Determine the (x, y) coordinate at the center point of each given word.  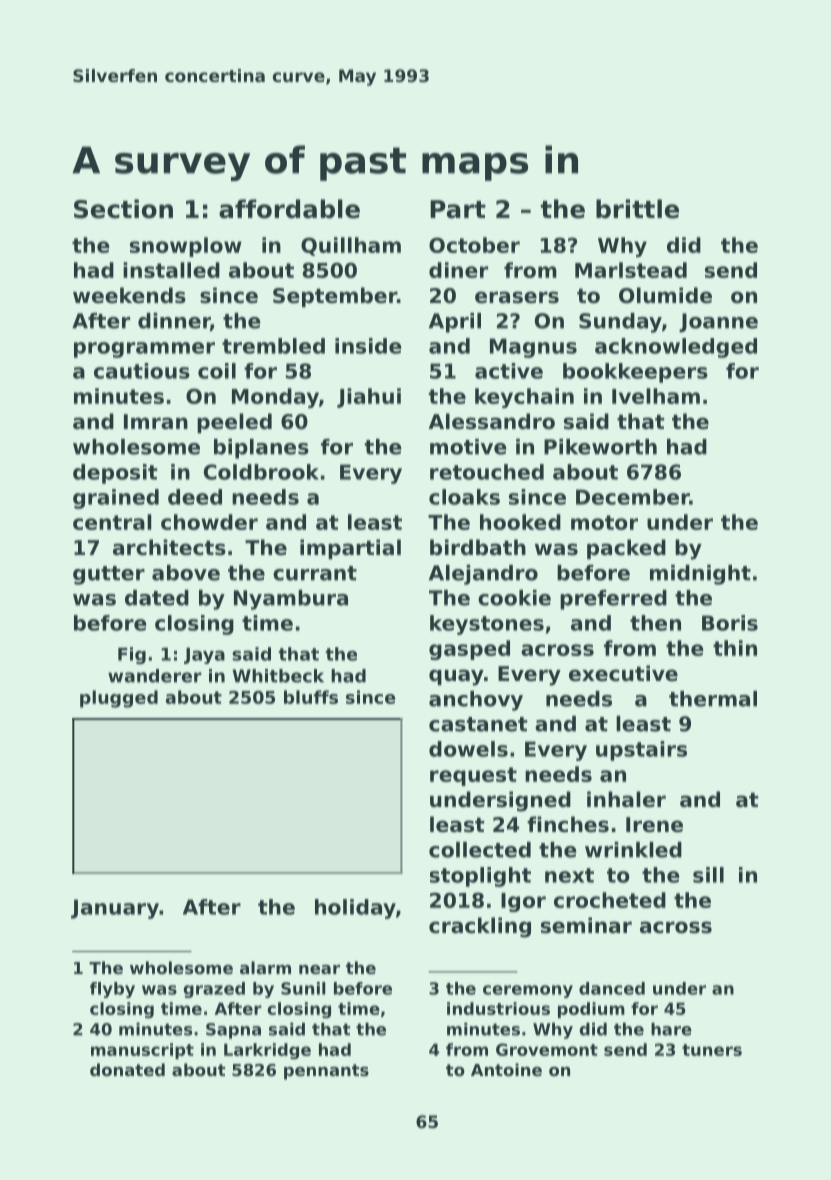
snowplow (186, 247)
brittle (637, 209)
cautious (142, 371)
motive (468, 447)
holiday (355, 909)
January (115, 909)
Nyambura (291, 600)
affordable (289, 209)
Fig (132, 655)
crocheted (610, 900)
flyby (112, 990)
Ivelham (656, 396)
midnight (700, 575)
